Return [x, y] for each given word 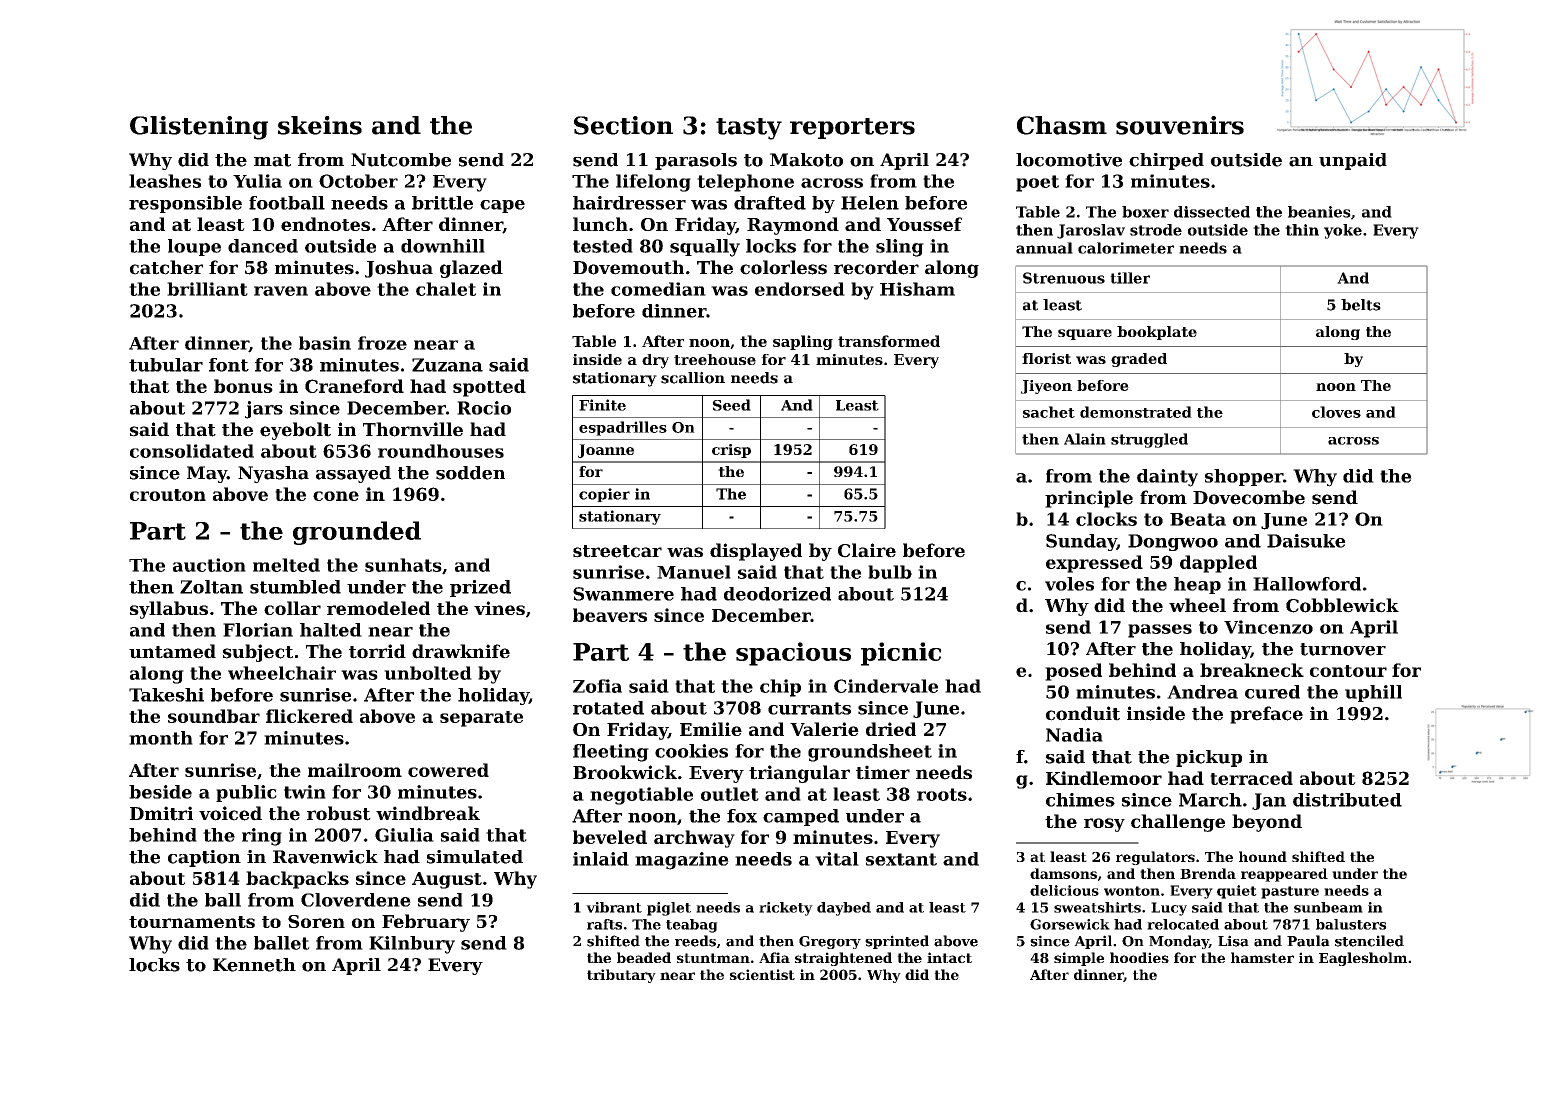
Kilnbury [412, 945]
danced [263, 246]
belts [1361, 305]
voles [1069, 584]
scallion [693, 378]
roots [942, 794]
